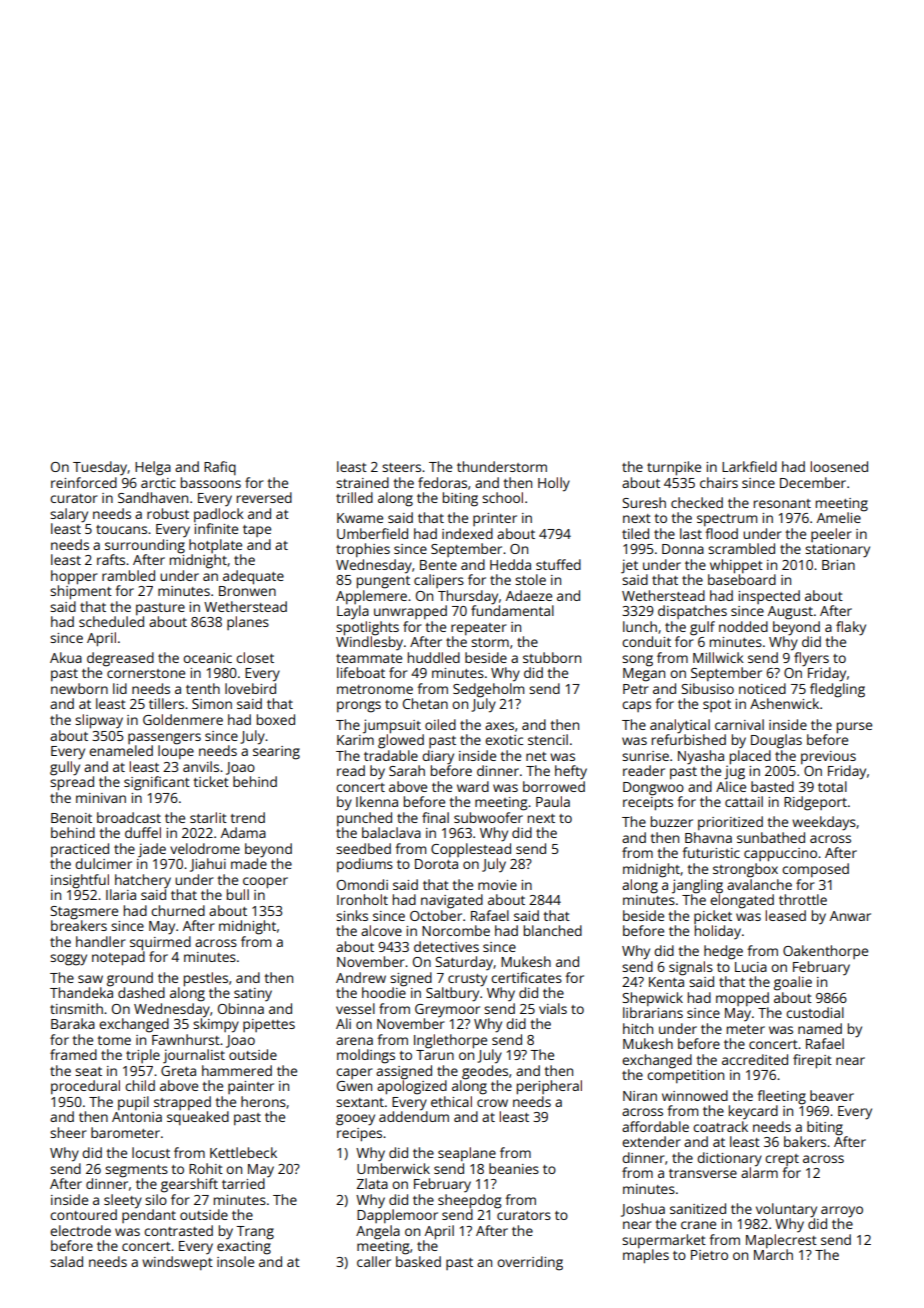  Describe the element at coordinates (470, 1201) in the screenshot. I see `sheepdog` at that location.
